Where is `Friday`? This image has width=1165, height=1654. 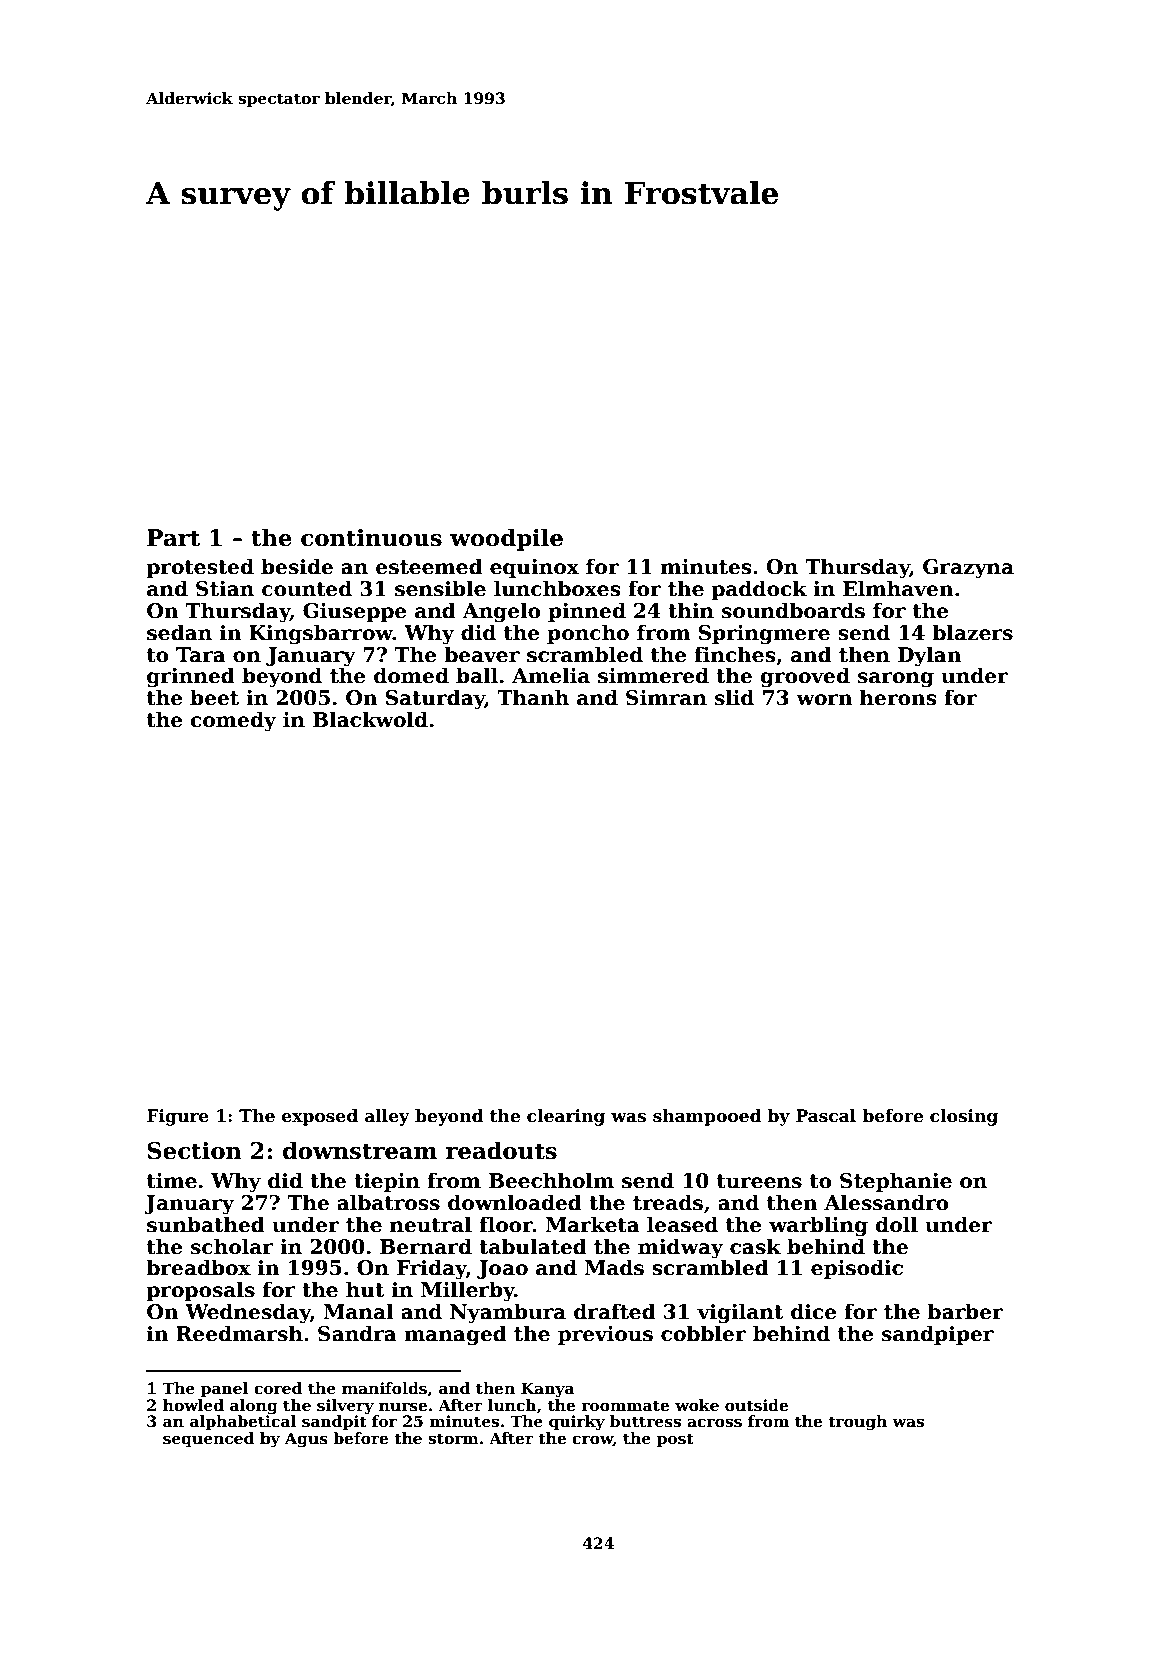 Friday is located at coordinates (431, 1269).
